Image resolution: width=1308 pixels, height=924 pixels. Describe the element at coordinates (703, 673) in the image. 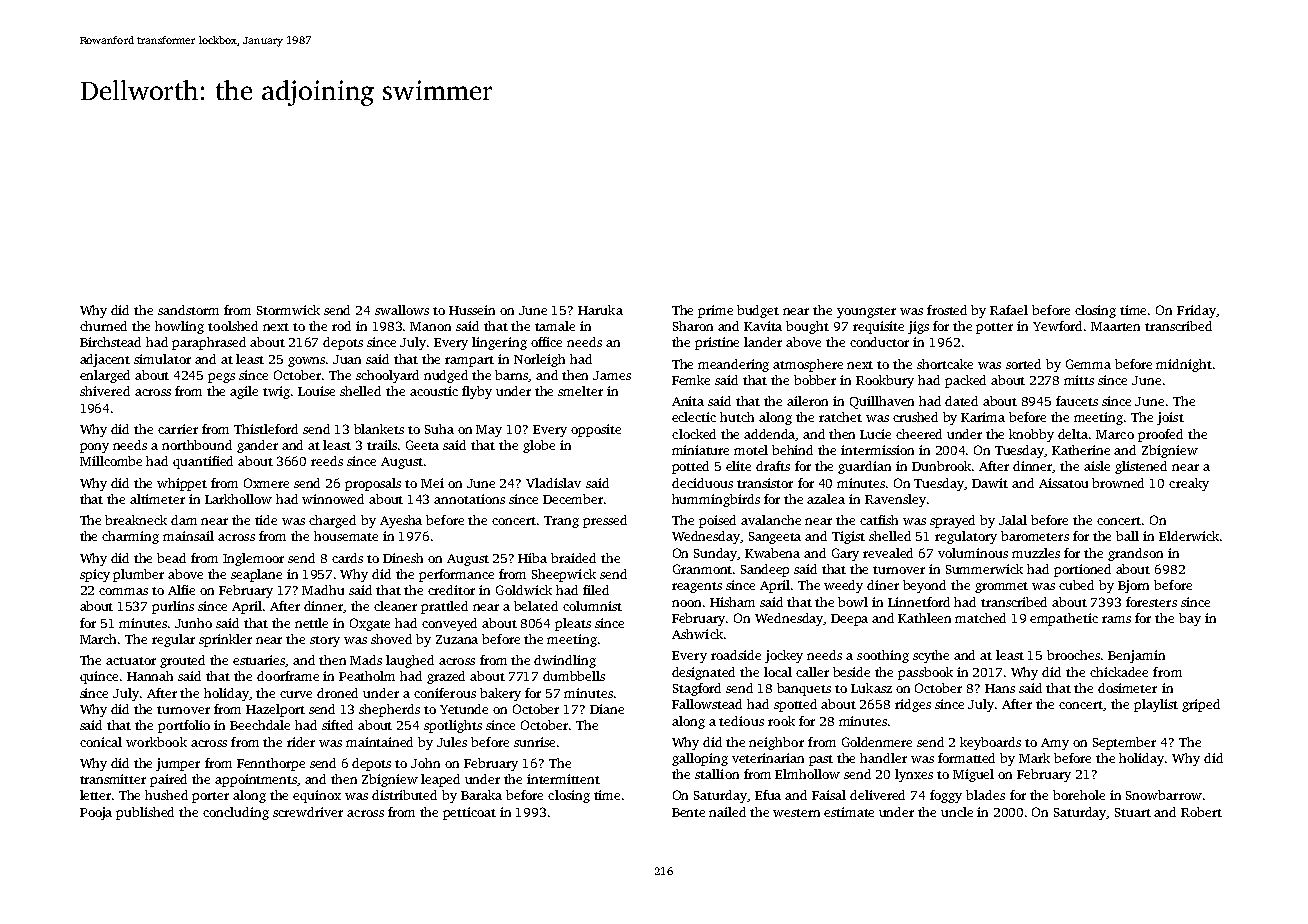

I see `designated` at that location.
